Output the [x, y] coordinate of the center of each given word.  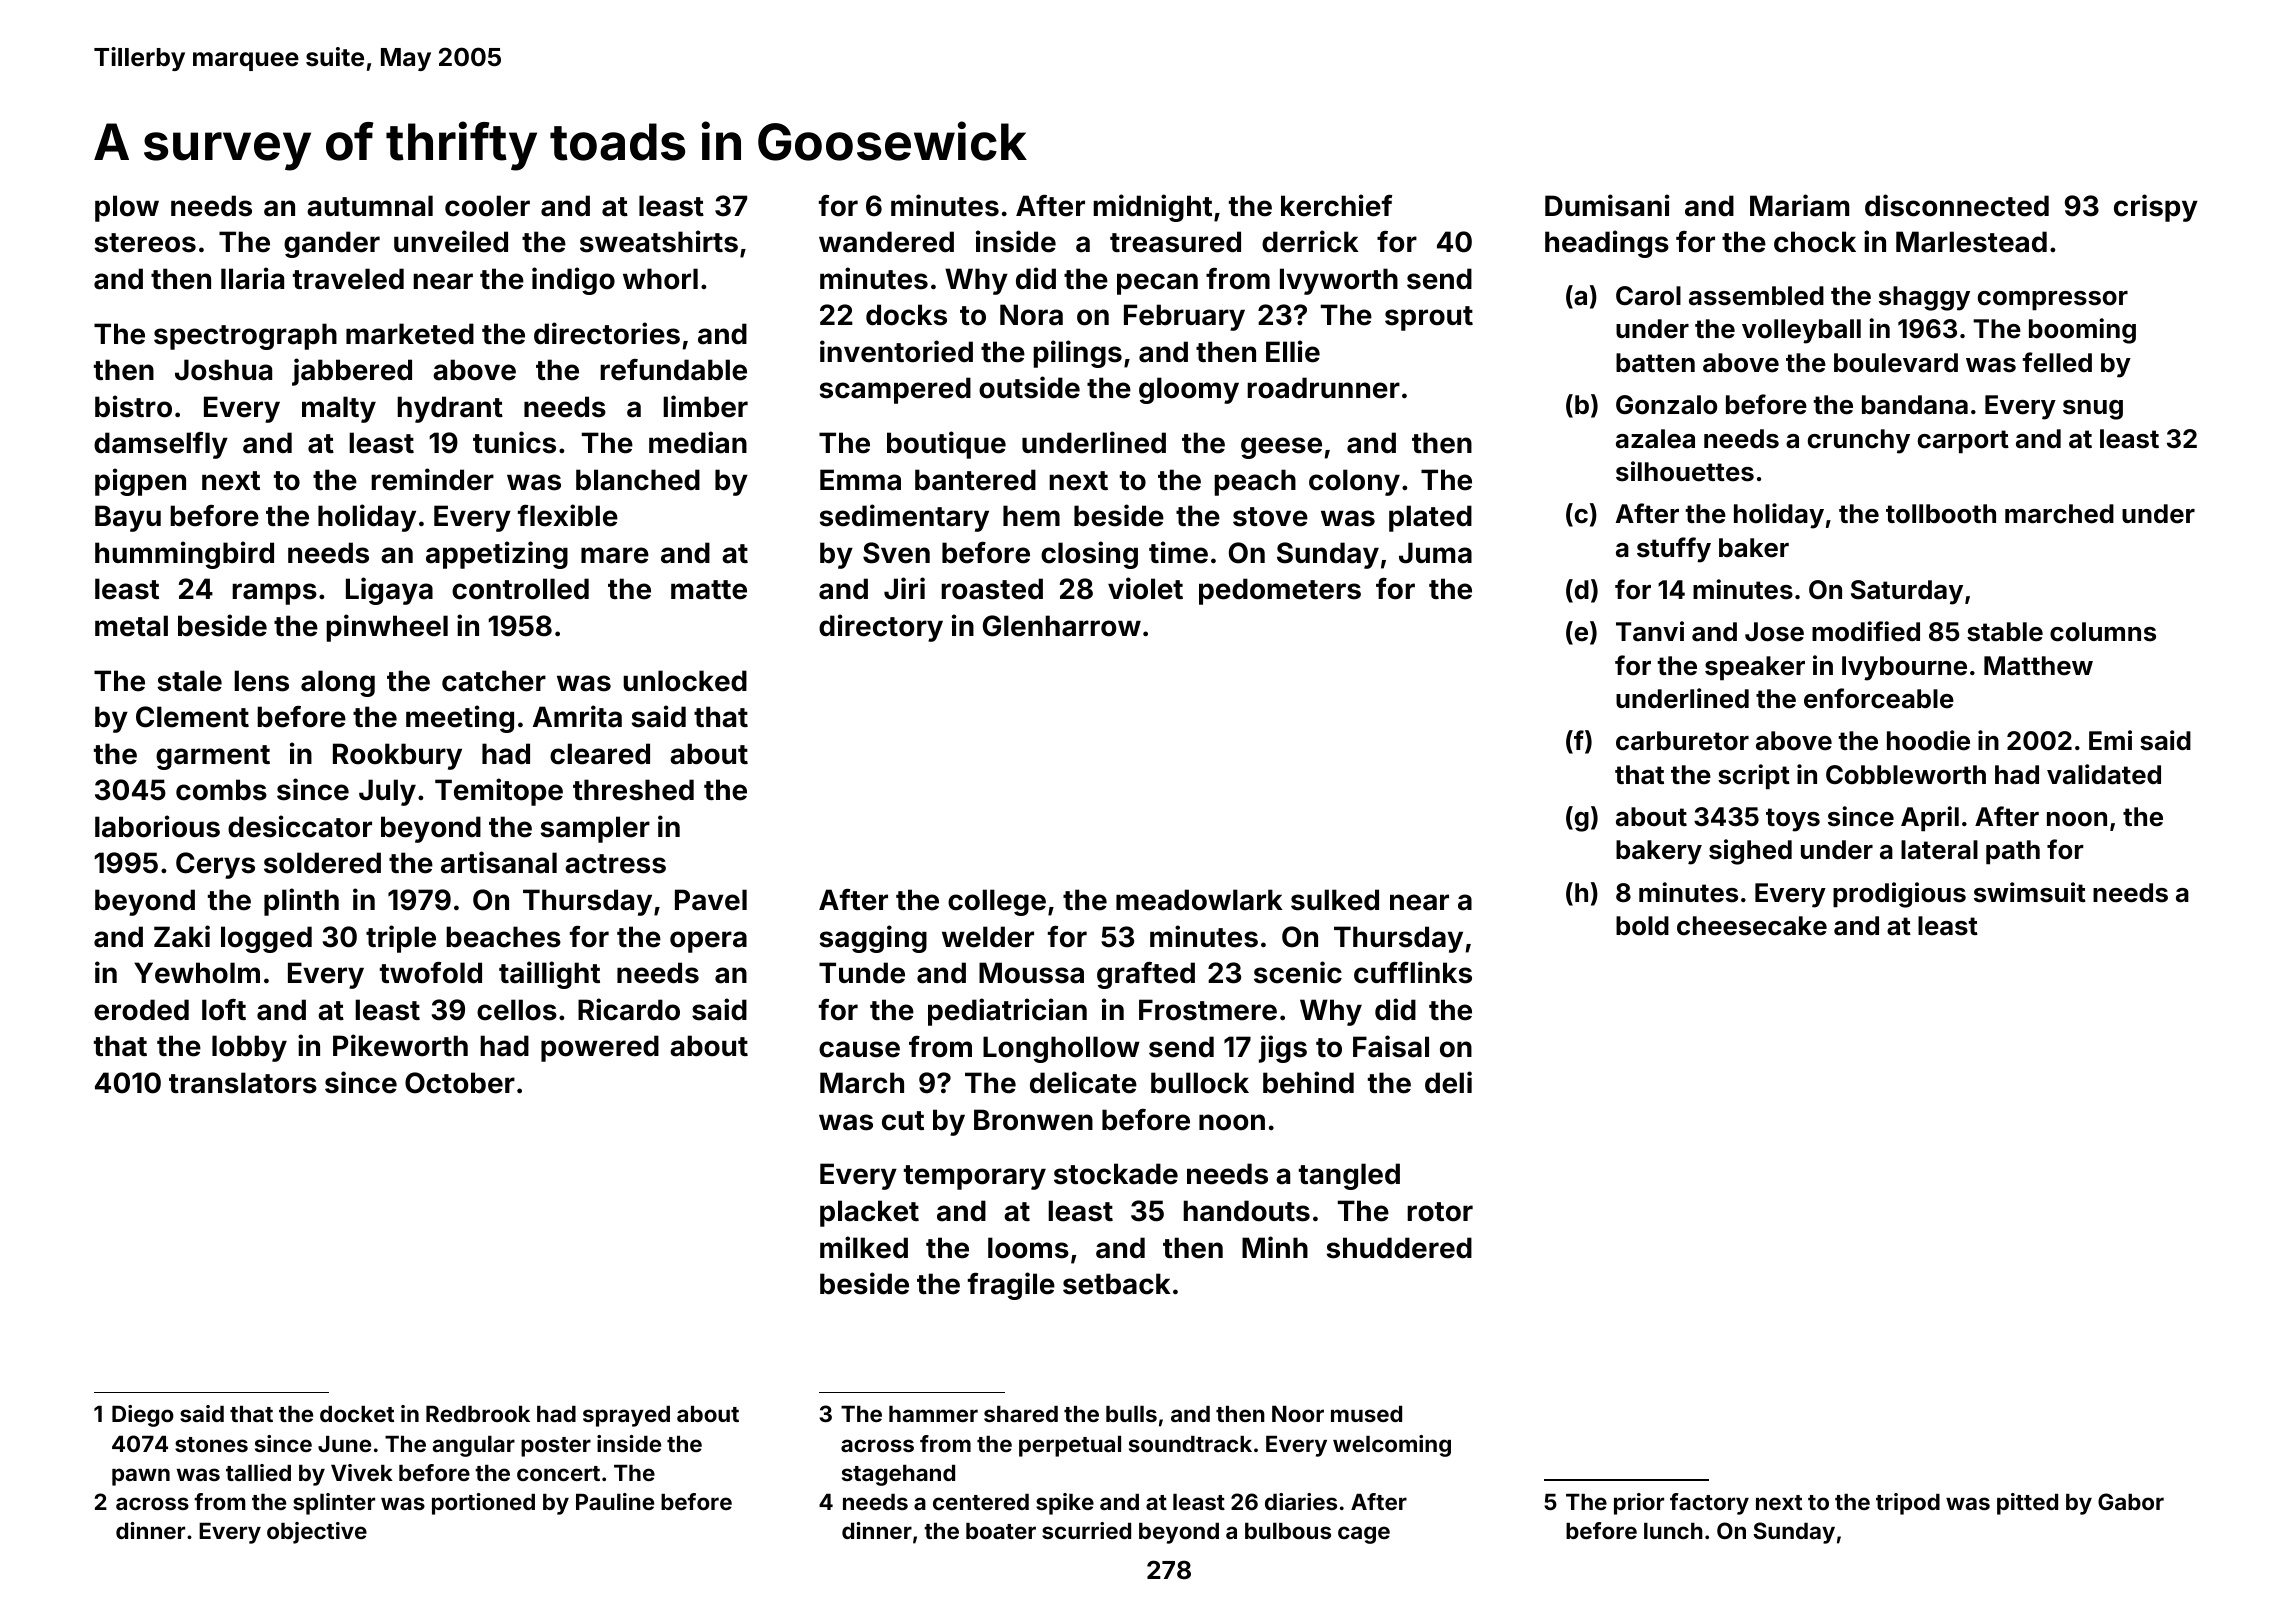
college [997, 902]
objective [317, 1533]
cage [1364, 1535]
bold [1642, 926]
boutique [946, 445]
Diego [143, 1416]
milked [864, 1247]
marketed [410, 334]
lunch [1673, 1531]
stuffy [1674, 550]
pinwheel [387, 628]
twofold [431, 973]
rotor [1440, 1212]
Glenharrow [1062, 626]
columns [2103, 632]
